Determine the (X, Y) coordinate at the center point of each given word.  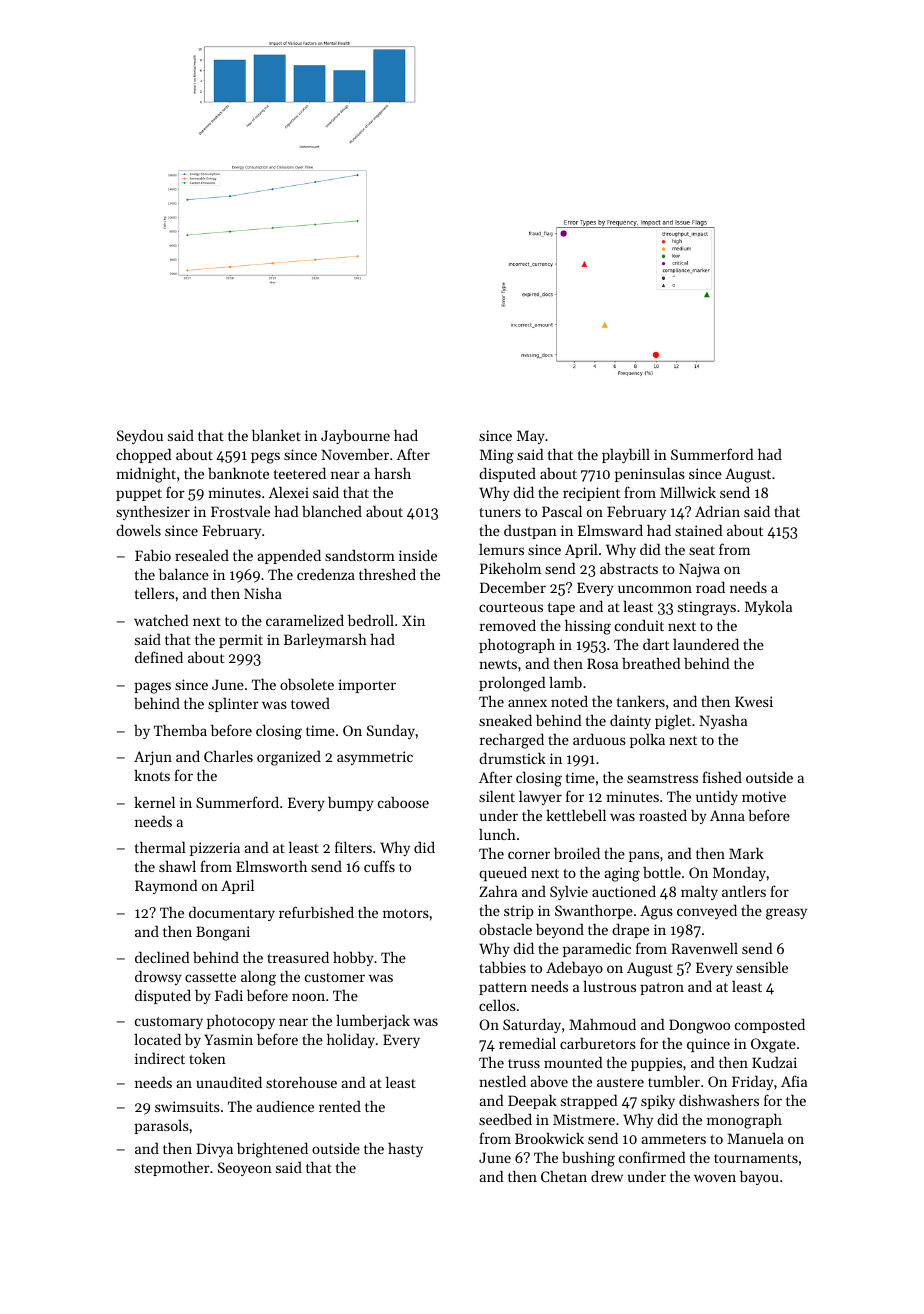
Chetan (564, 1176)
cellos (497, 1005)
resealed (202, 555)
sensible (762, 967)
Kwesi (754, 701)
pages (152, 688)
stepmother (172, 1168)
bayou (759, 1177)
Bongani (223, 933)
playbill (626, 455)
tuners (500, 512)
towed (310, 703)
